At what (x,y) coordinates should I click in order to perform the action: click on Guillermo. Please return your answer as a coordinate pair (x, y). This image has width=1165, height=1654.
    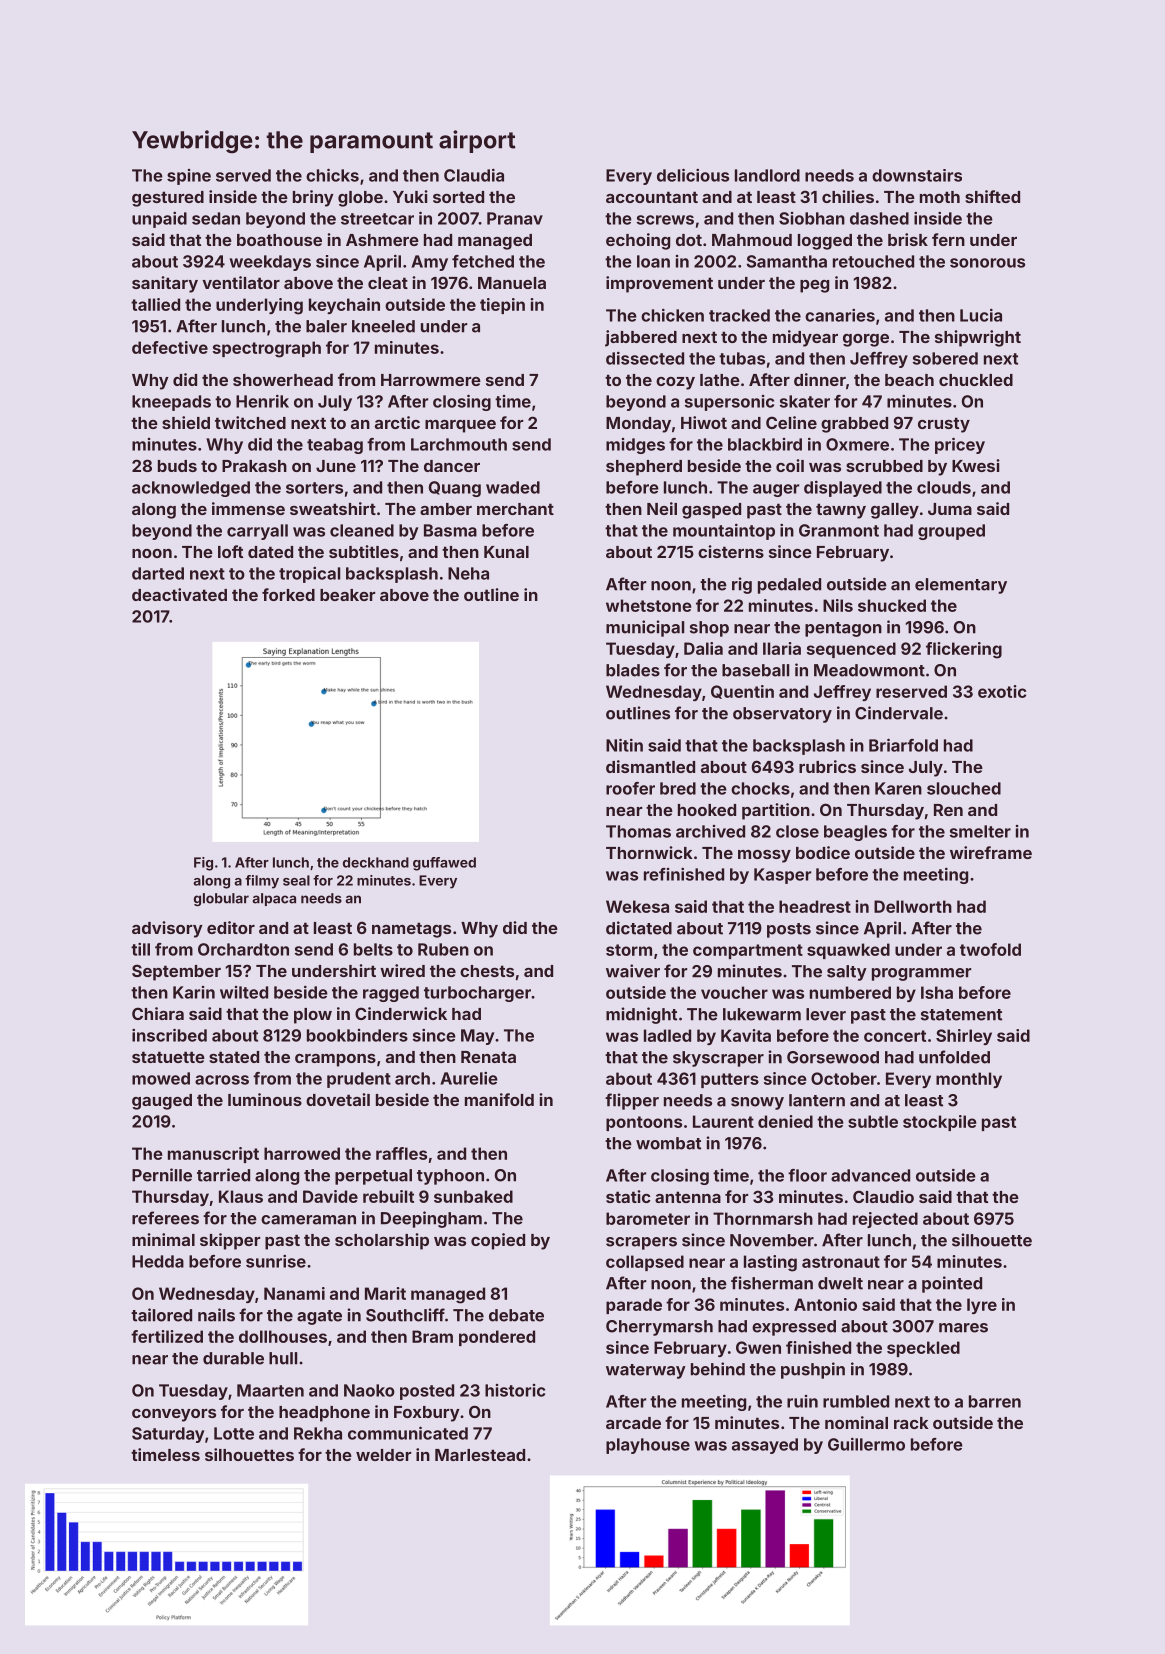
    Looking at the image, I should click on (866, 1444).
